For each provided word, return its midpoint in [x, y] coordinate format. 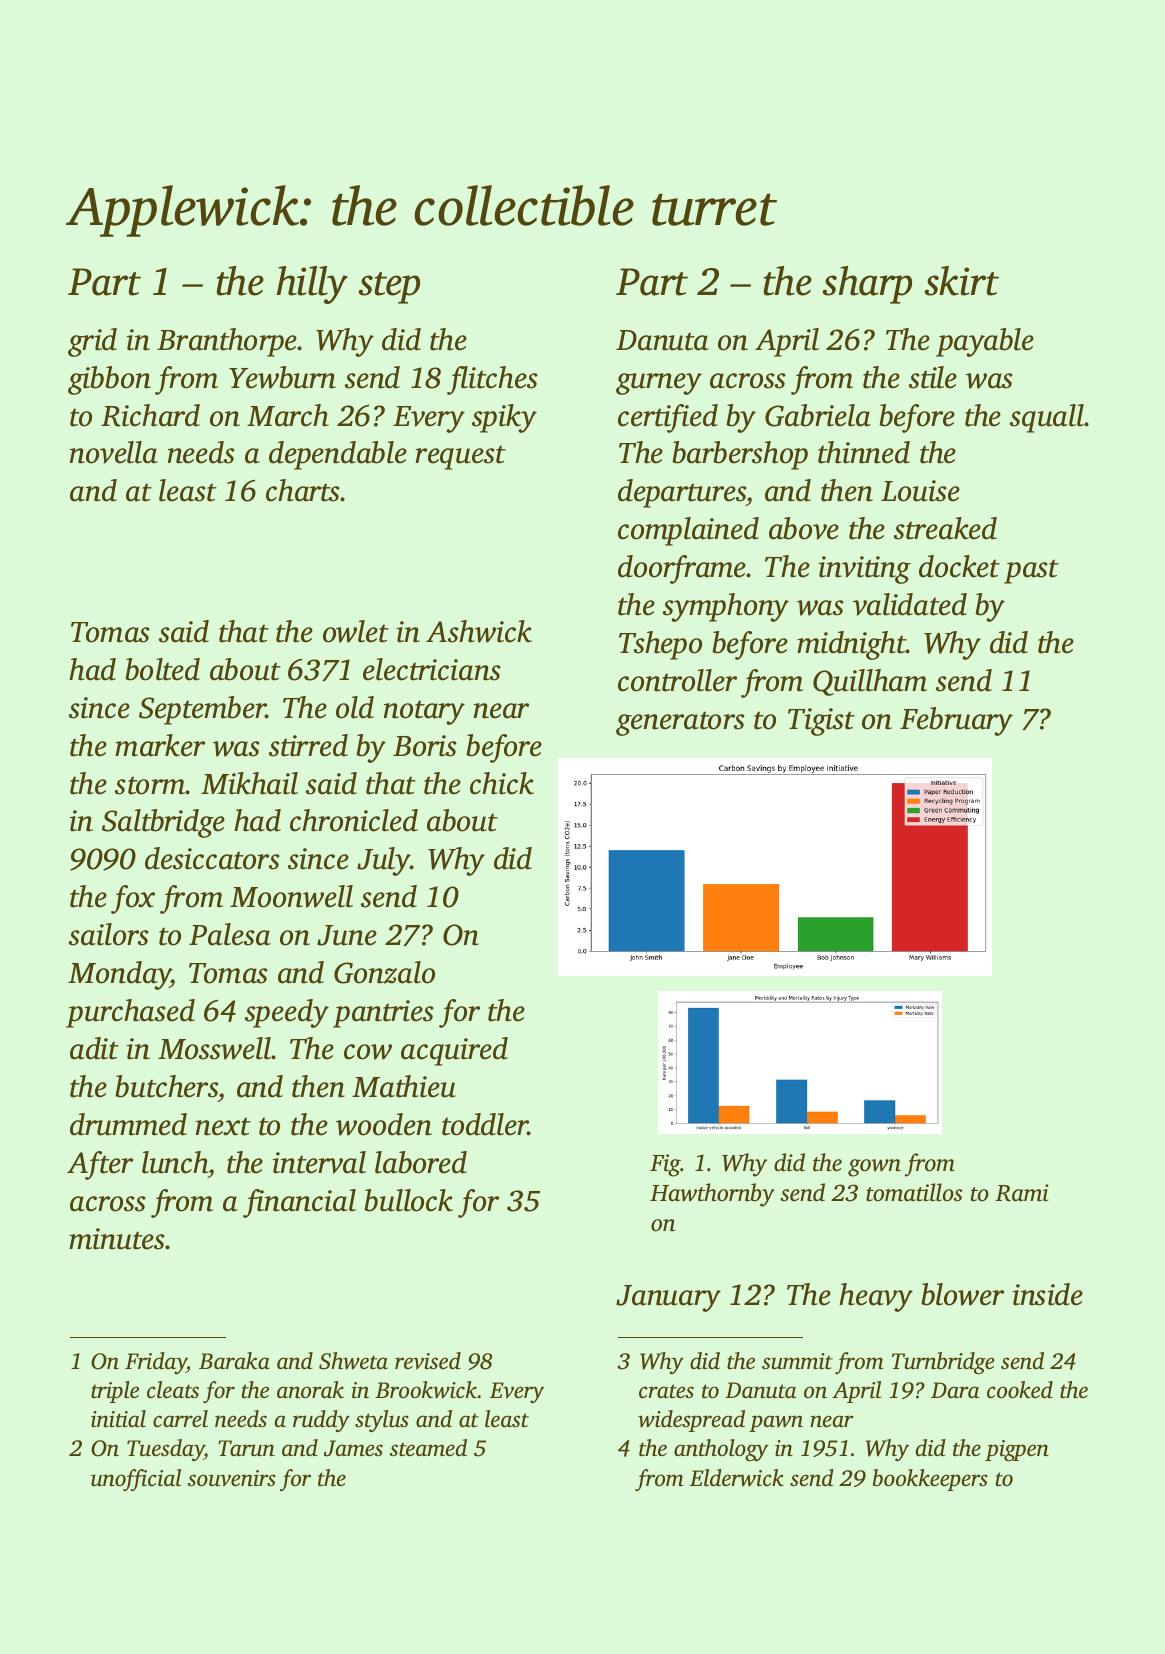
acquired [454, 1051]
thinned [864, 452]
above [804, 528]
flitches [492, 380]
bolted [162, 669]
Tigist [821, 722]
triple [115, 1392]
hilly [312, 285]
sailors [109, 934]
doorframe [682, 569]
